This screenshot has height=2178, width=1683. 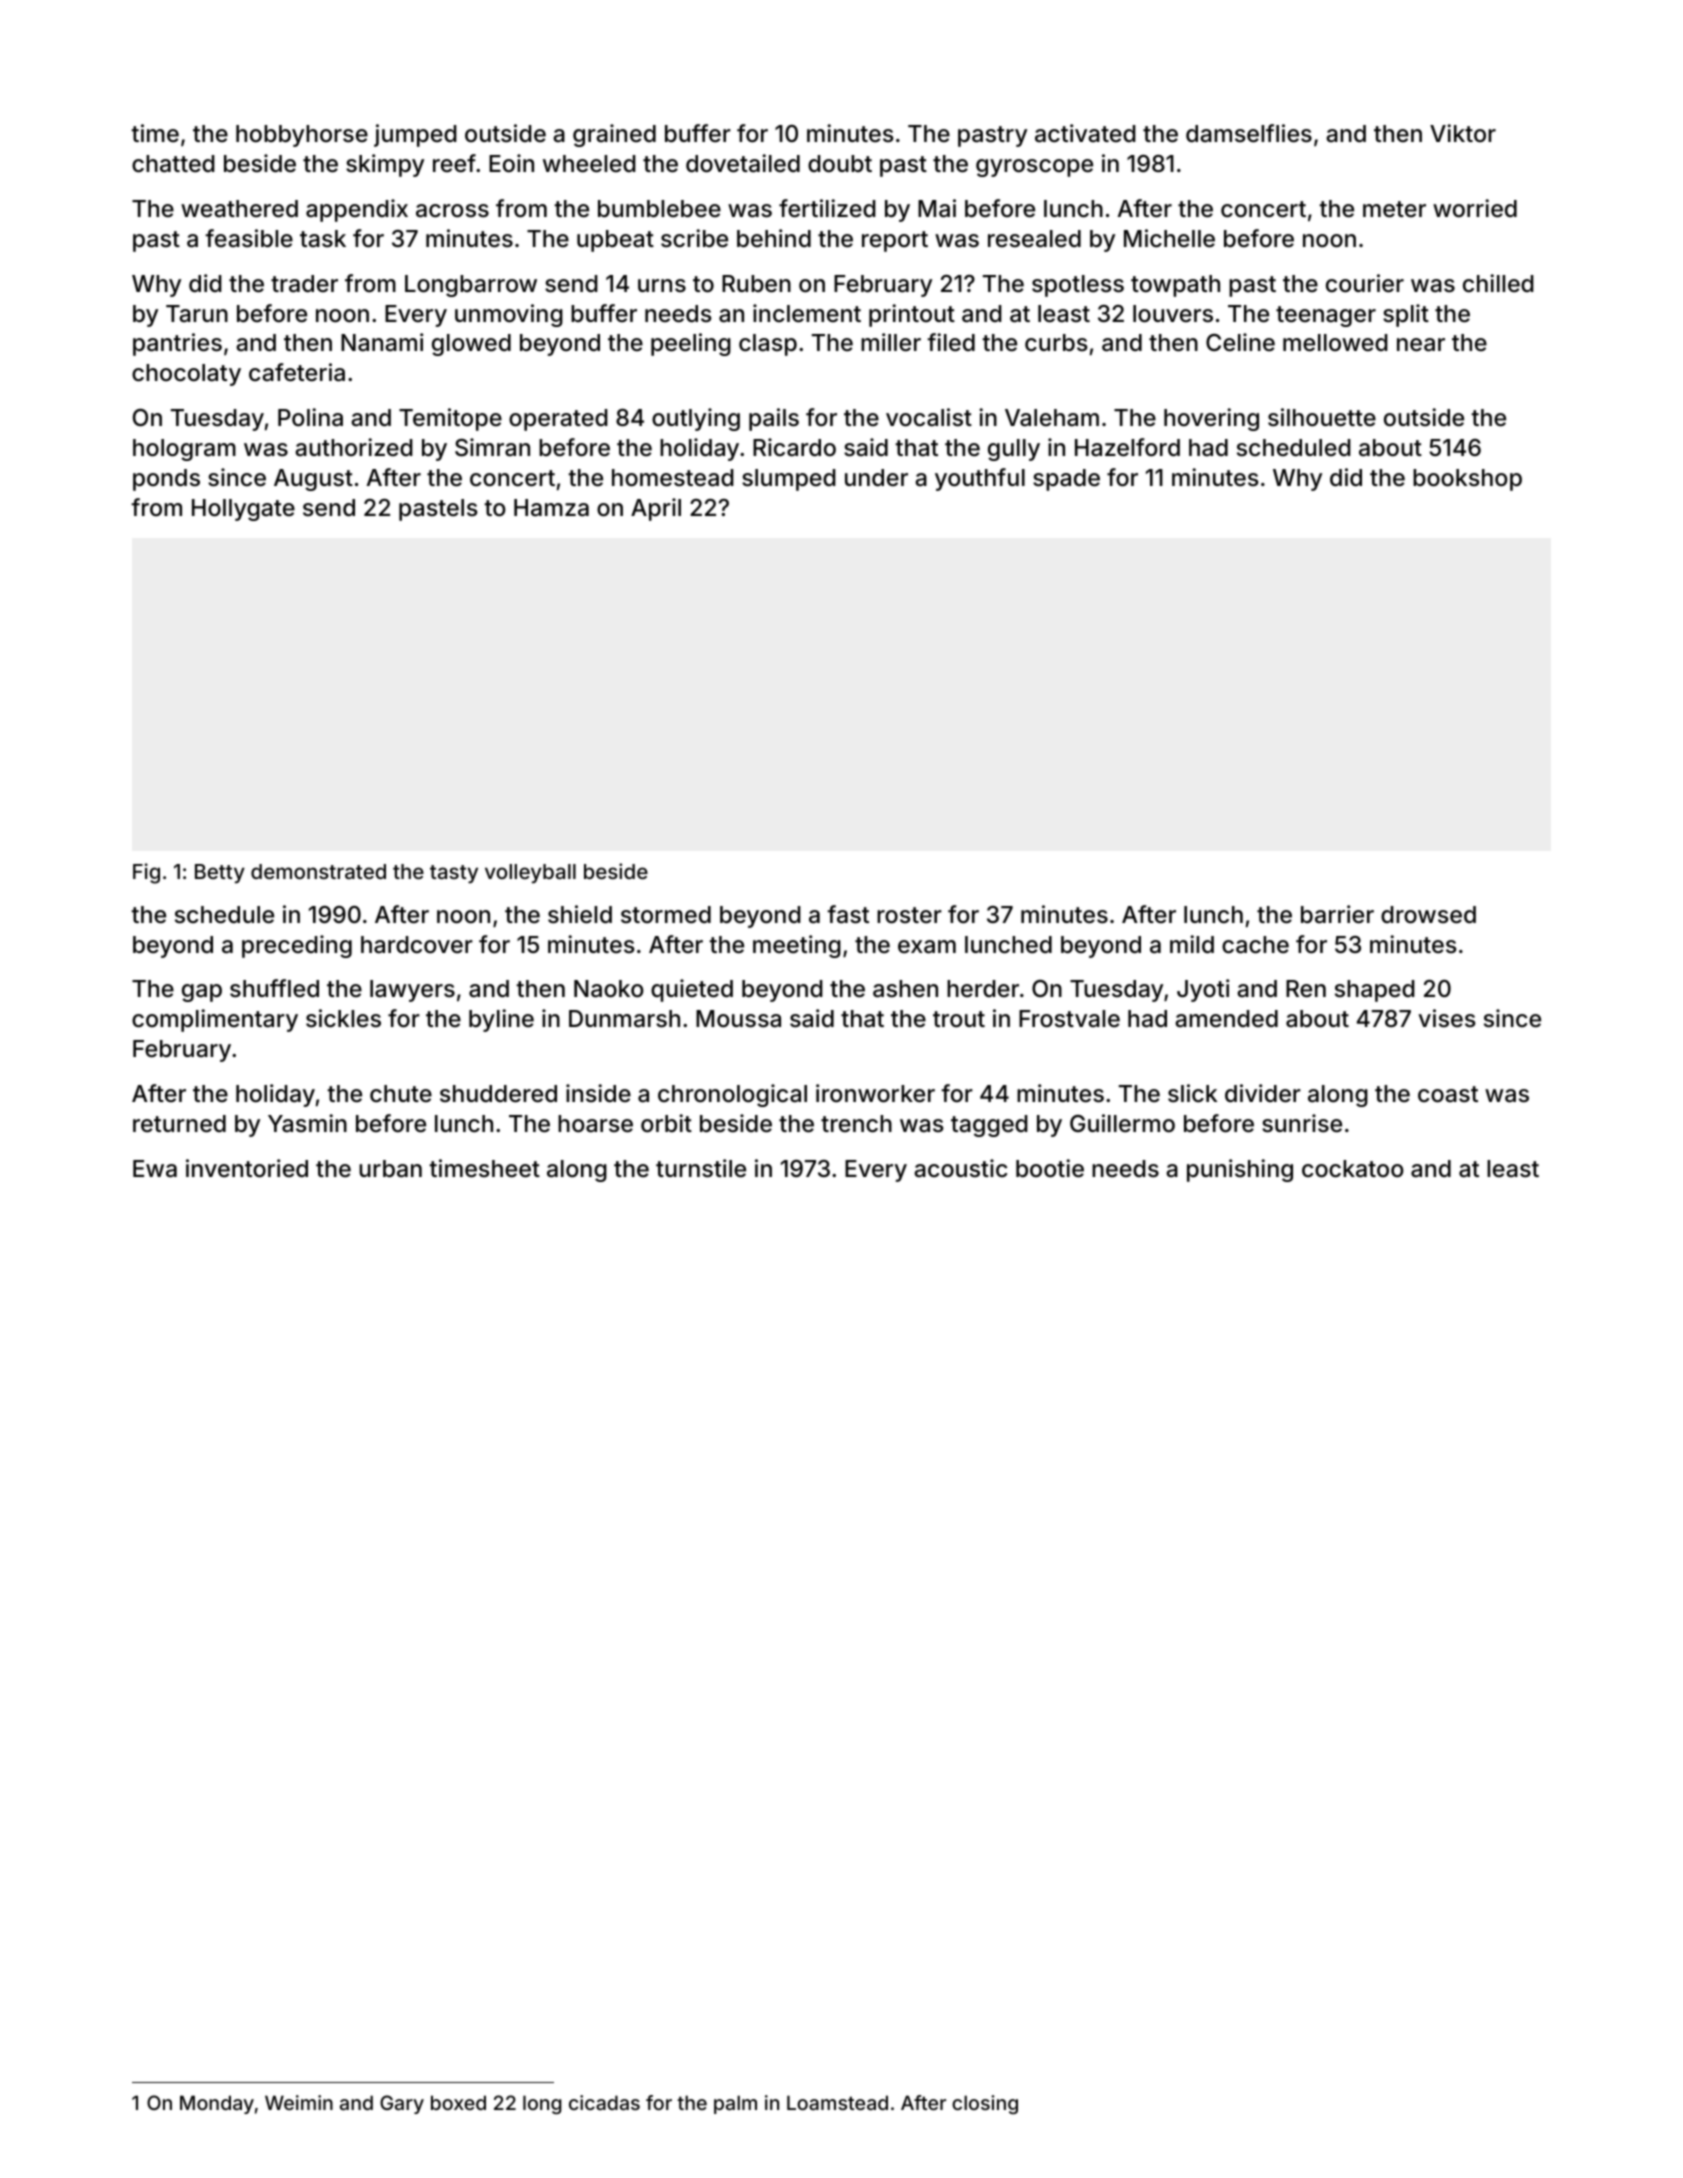 I want to click on Monday, so click(x=217, y=2104).
